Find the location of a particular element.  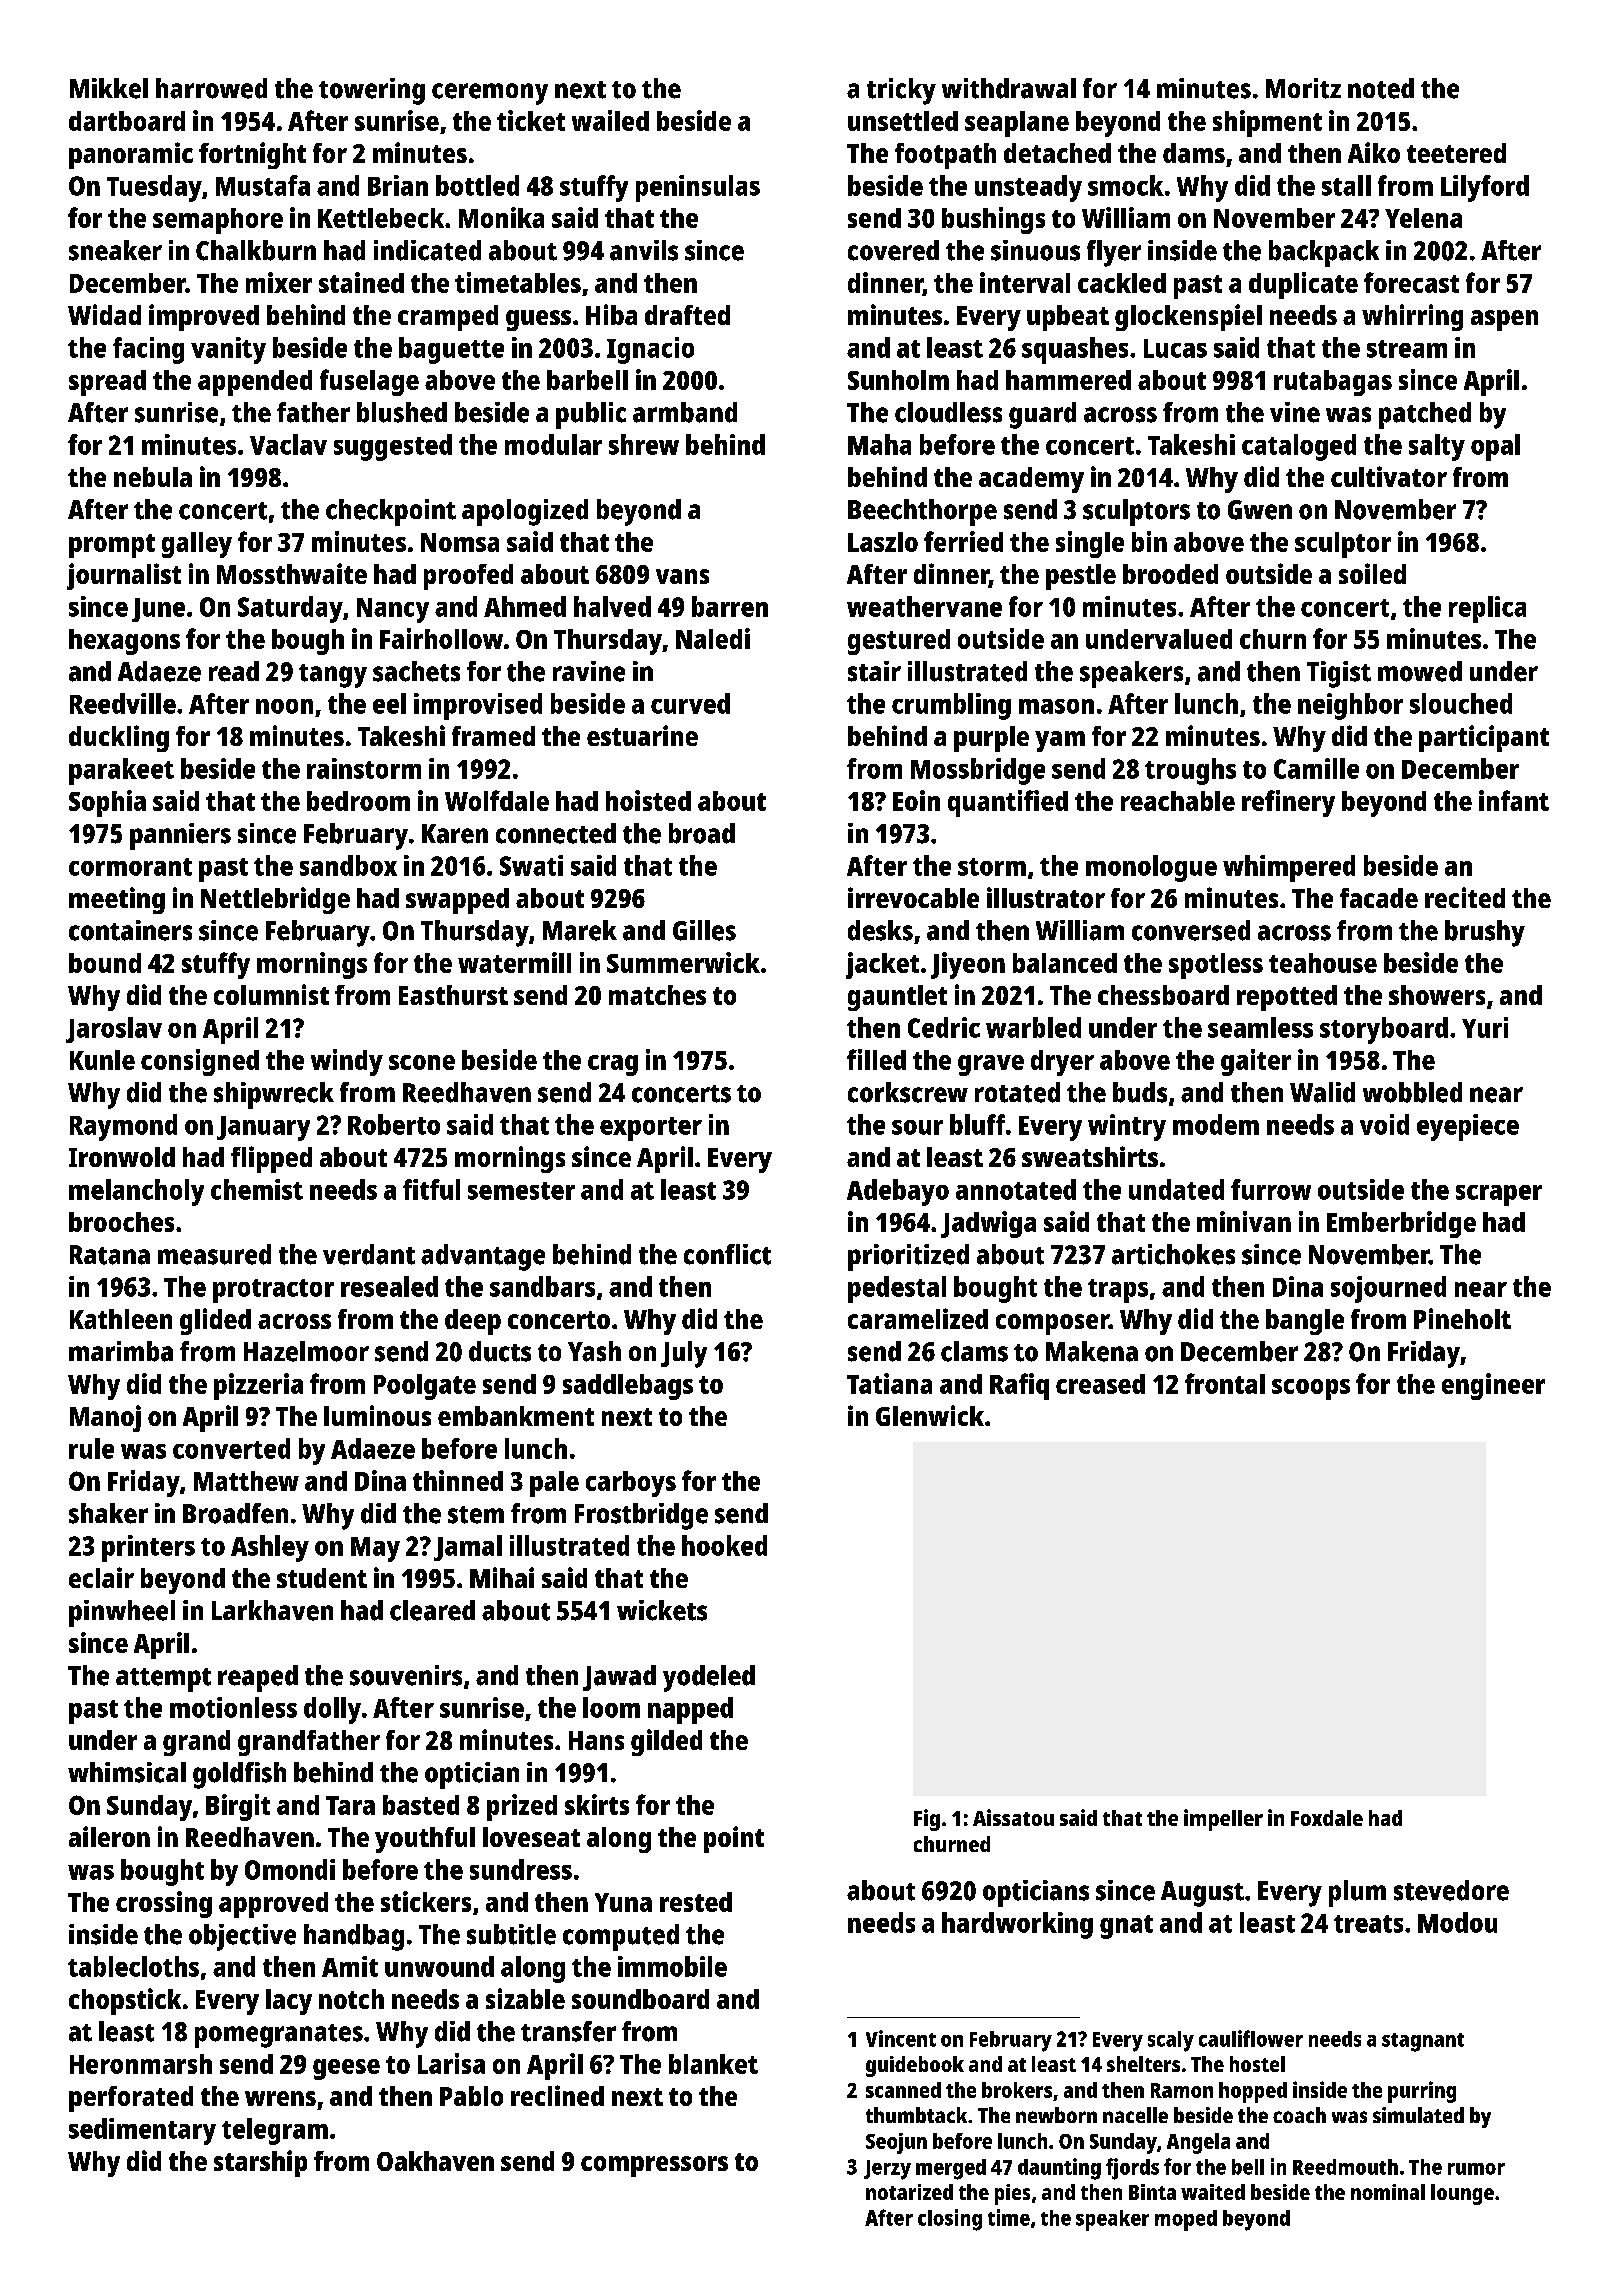

yodeled is located at coordinates (709, 1678).
